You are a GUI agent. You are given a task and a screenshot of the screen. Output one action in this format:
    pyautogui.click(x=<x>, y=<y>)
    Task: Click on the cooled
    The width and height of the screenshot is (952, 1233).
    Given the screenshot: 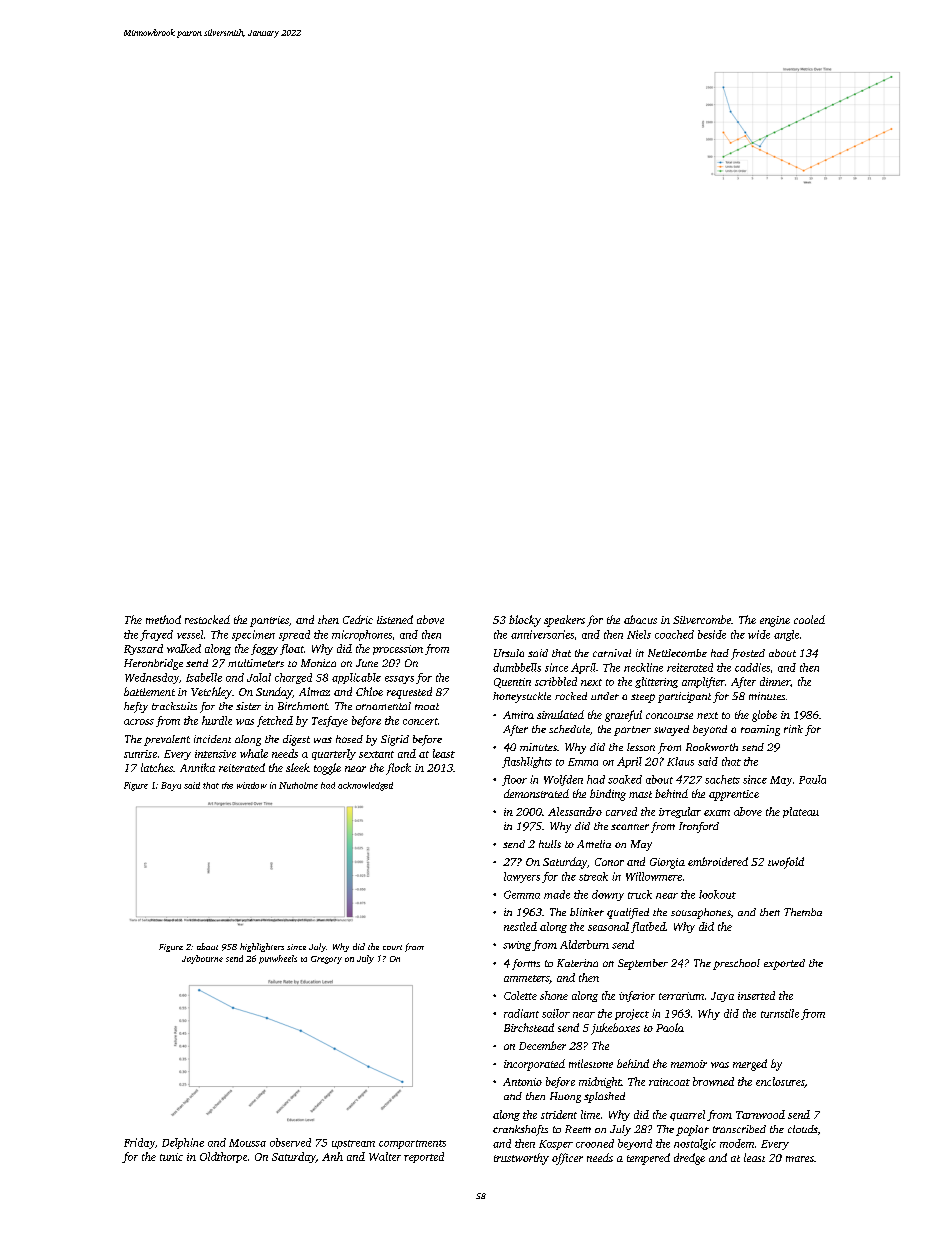 What is the action you would take?
    pyautogui.click(x=809, y=619)
